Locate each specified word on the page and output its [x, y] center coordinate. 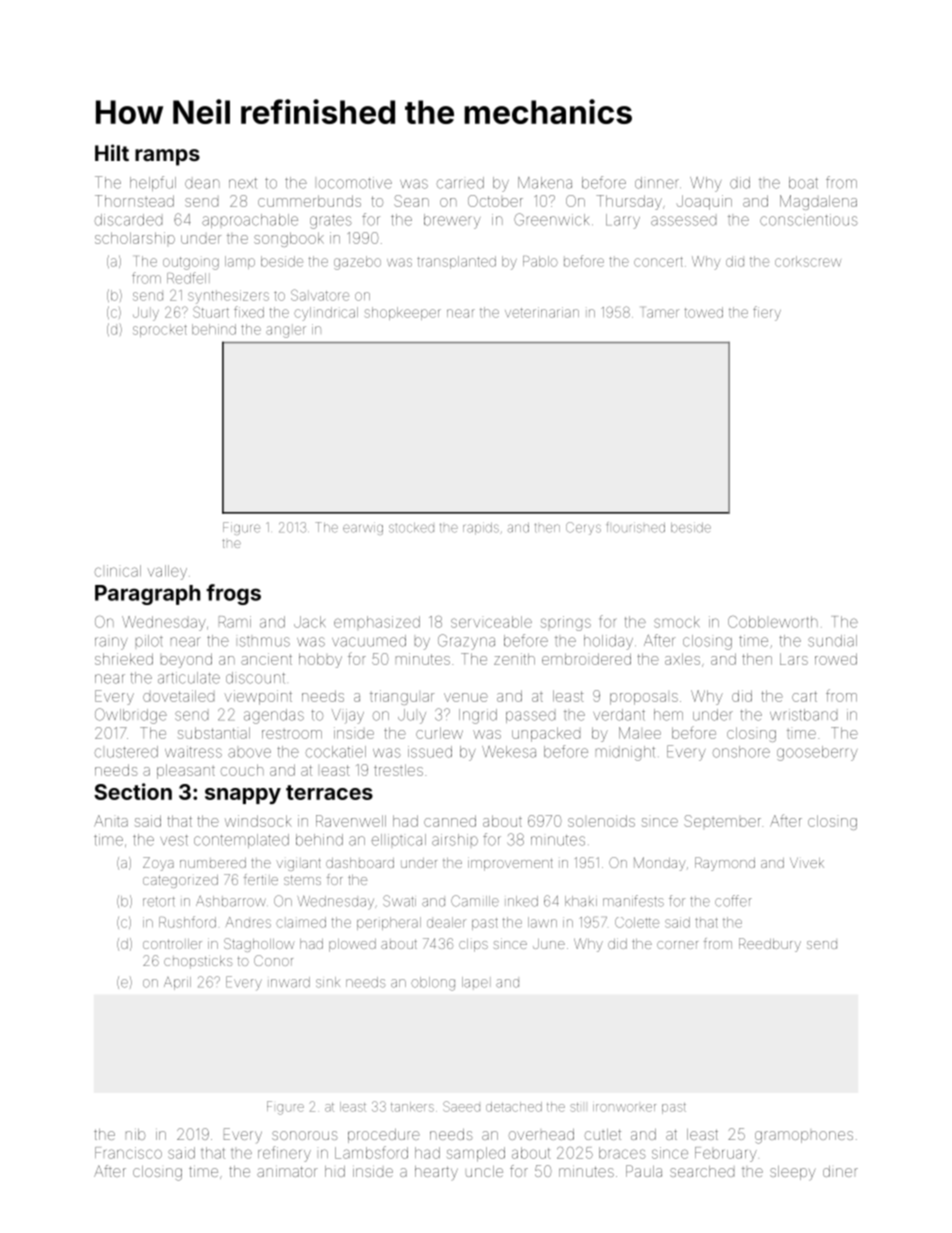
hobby [320, 660]
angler [286, 331]
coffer [733, 901]
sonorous [305, 1135]
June [549, 944]
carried [460, 183]
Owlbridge [131, 716]
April [177, 983]
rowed [836, 659]
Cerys [583, 528]
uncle [484, 1171]
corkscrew [808, 261]
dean [202, 184]
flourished [636, 527]
